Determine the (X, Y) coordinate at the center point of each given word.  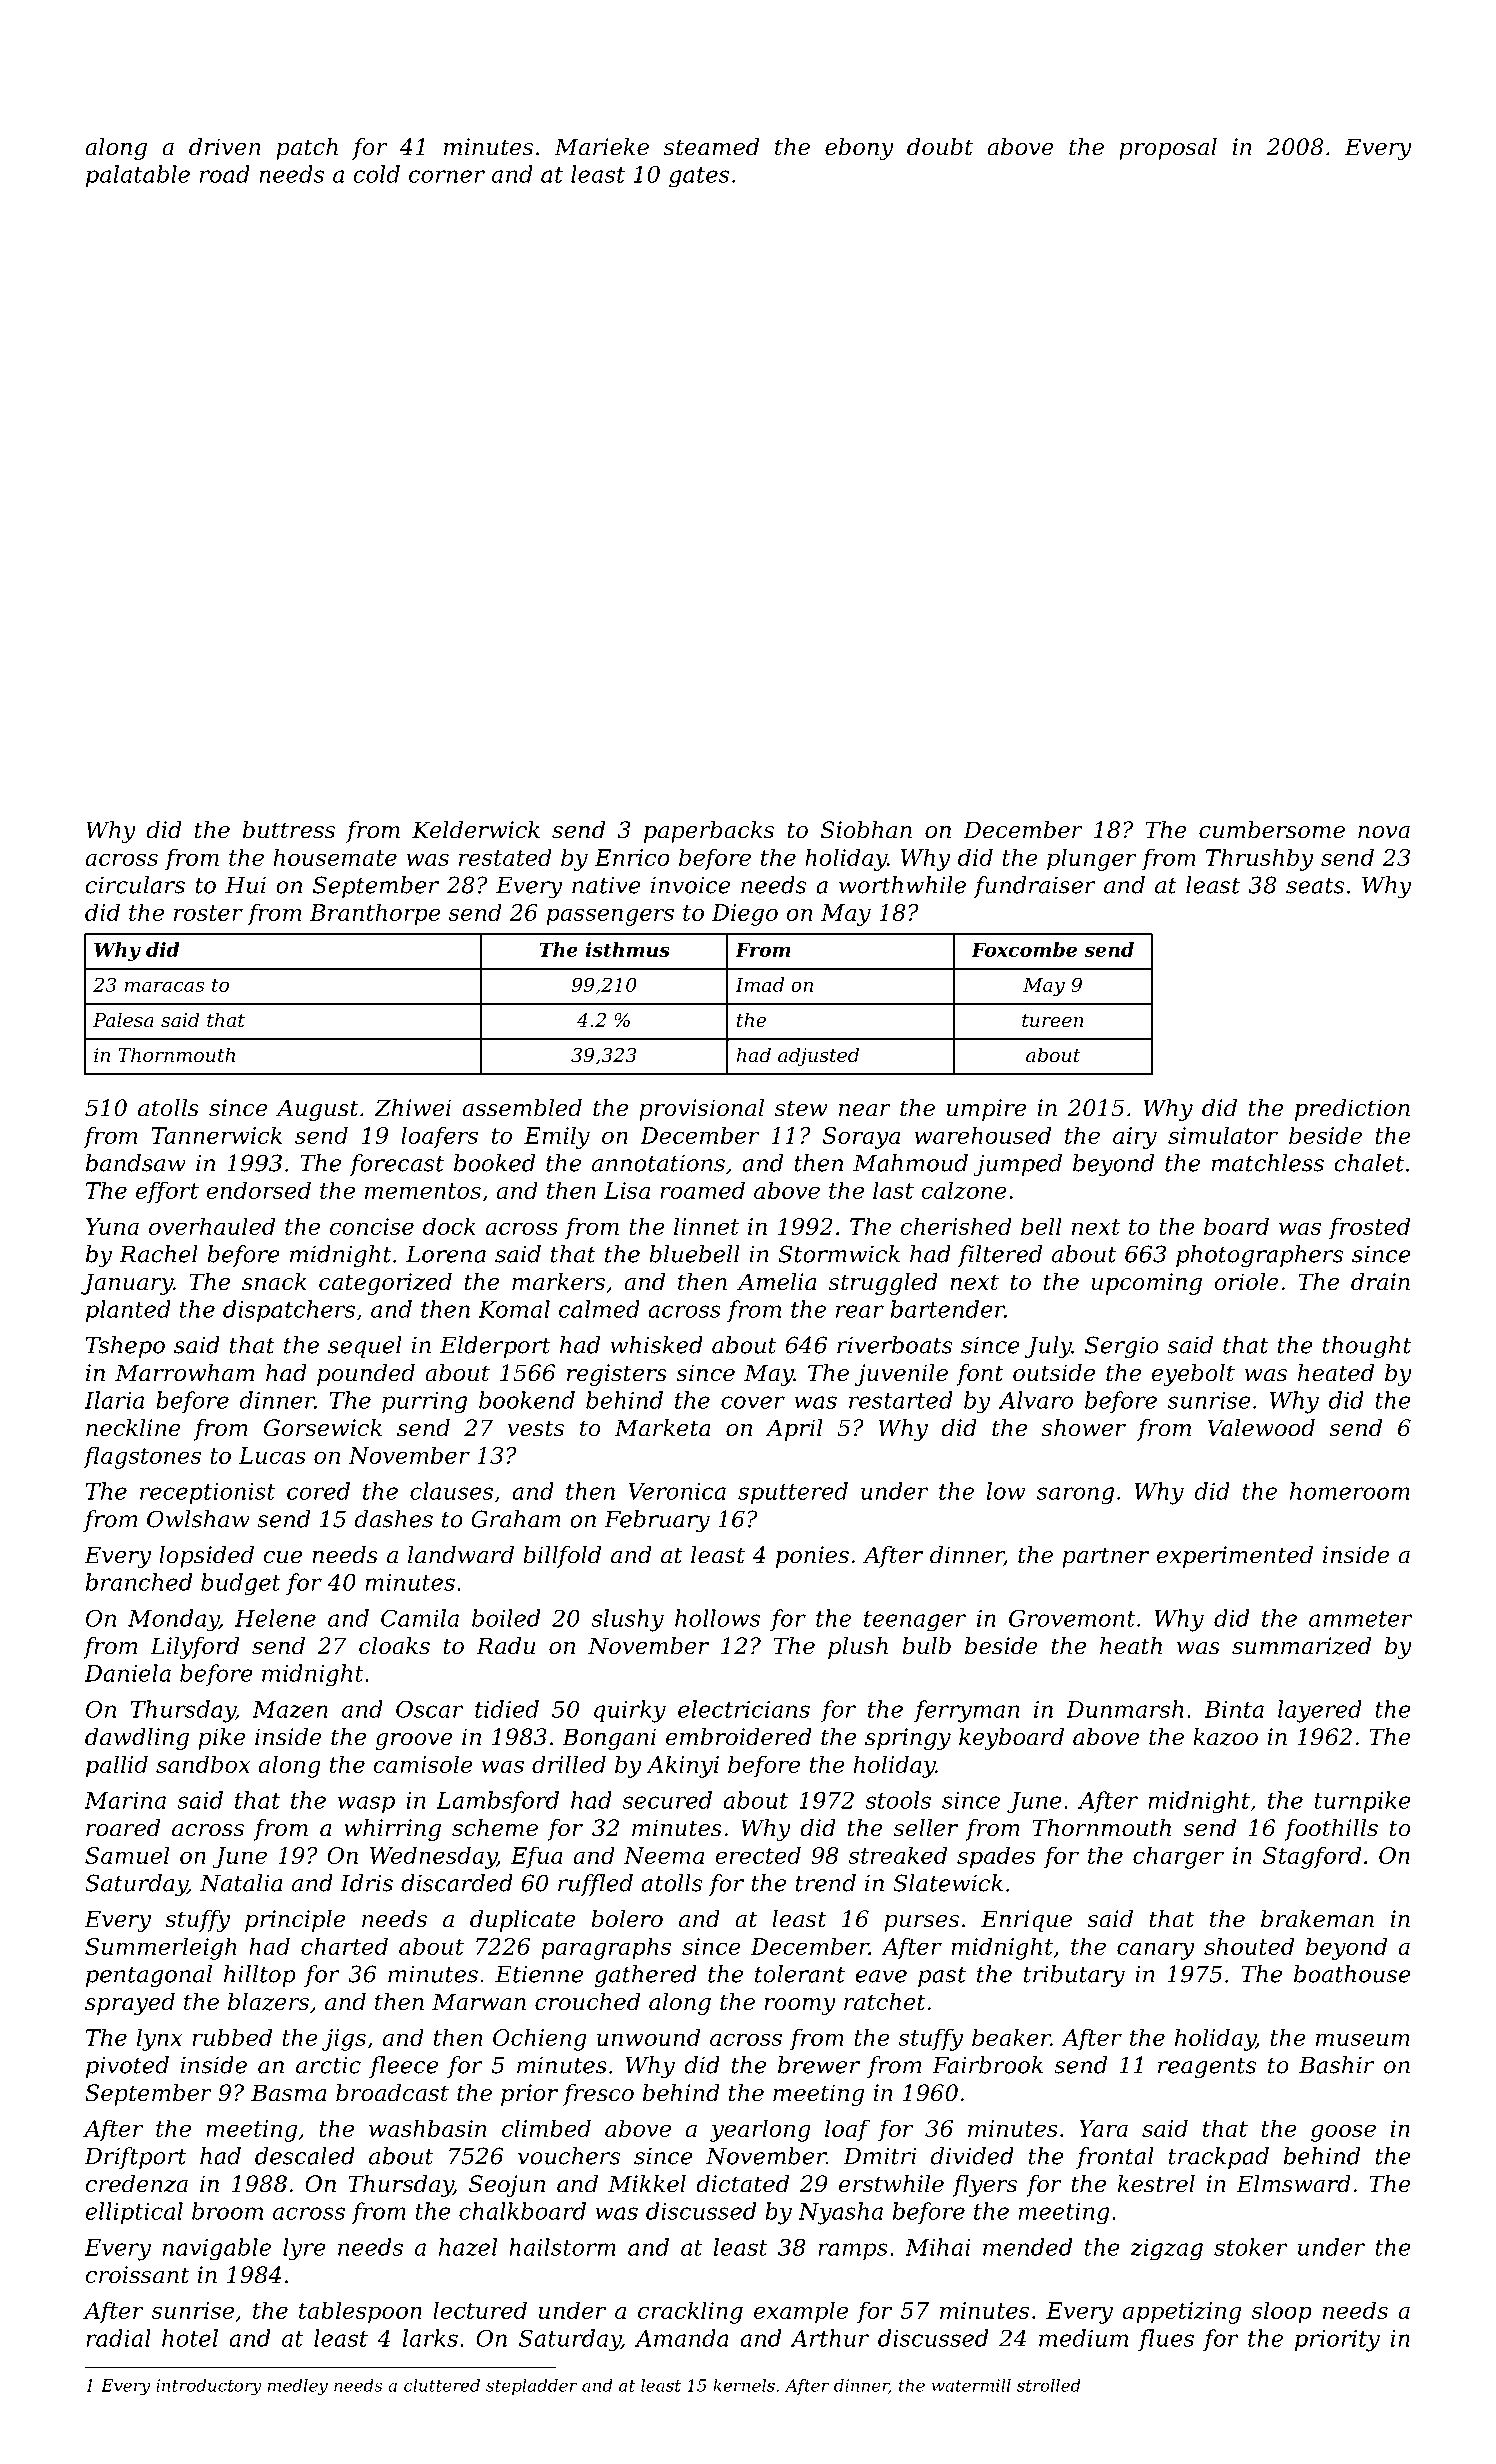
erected (758, 1855)
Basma (289, 2093)
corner (447, 176)
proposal (1168, 149)
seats (1315, 886)
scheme (495, 1828)
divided (972, 2156)
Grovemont (1072, 1618)
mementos (423, 1191)
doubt (940, 147)
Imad (759, 984)
